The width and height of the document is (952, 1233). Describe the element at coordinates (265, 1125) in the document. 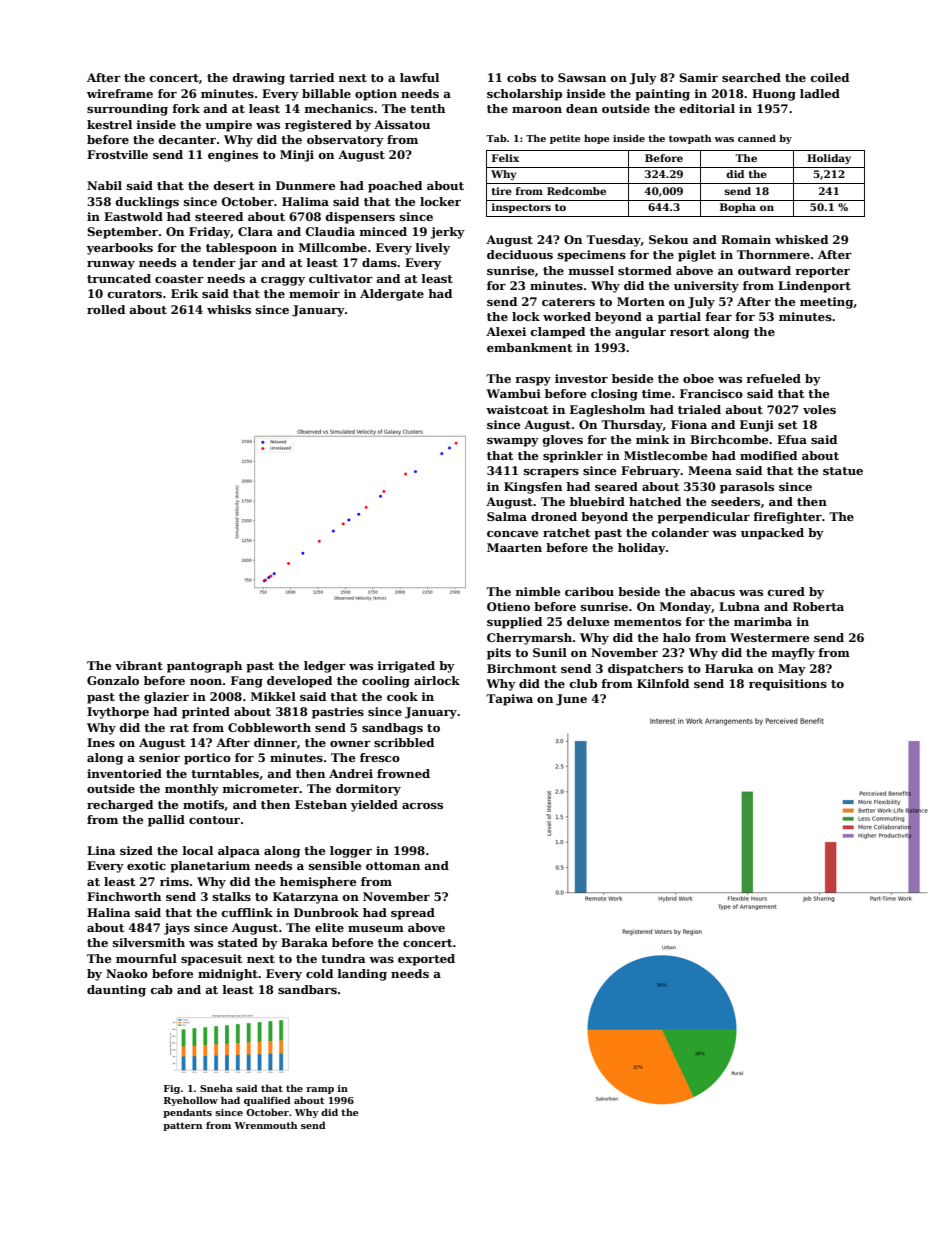

I see `Wrenmouth` at that location.
